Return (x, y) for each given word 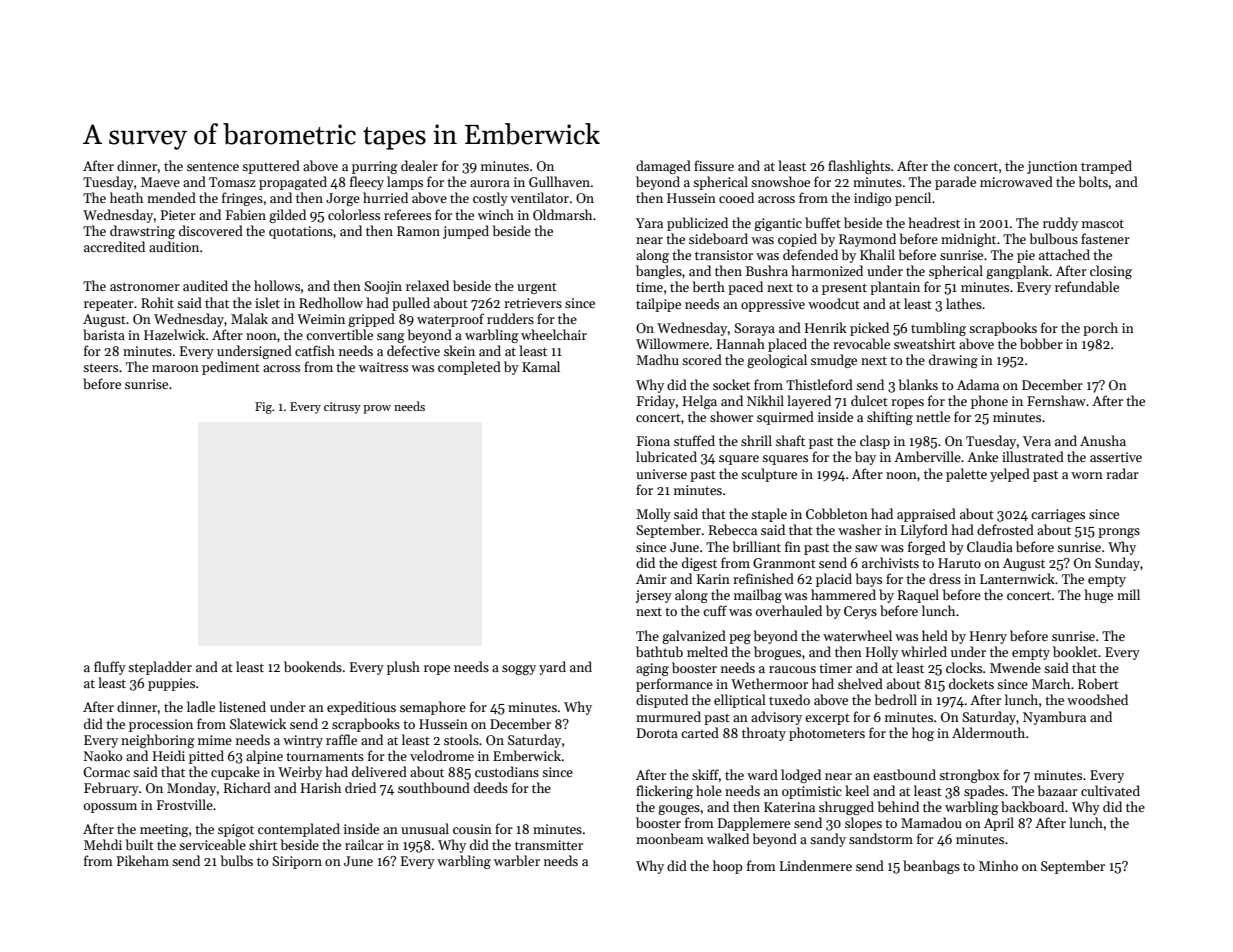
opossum (110, 808)
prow (377, 409)
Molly (653, 515)
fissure (714, 165)
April (999, 824)
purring (375, 167)
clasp (875, 442)
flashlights (859, 167)
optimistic (812, 792)
